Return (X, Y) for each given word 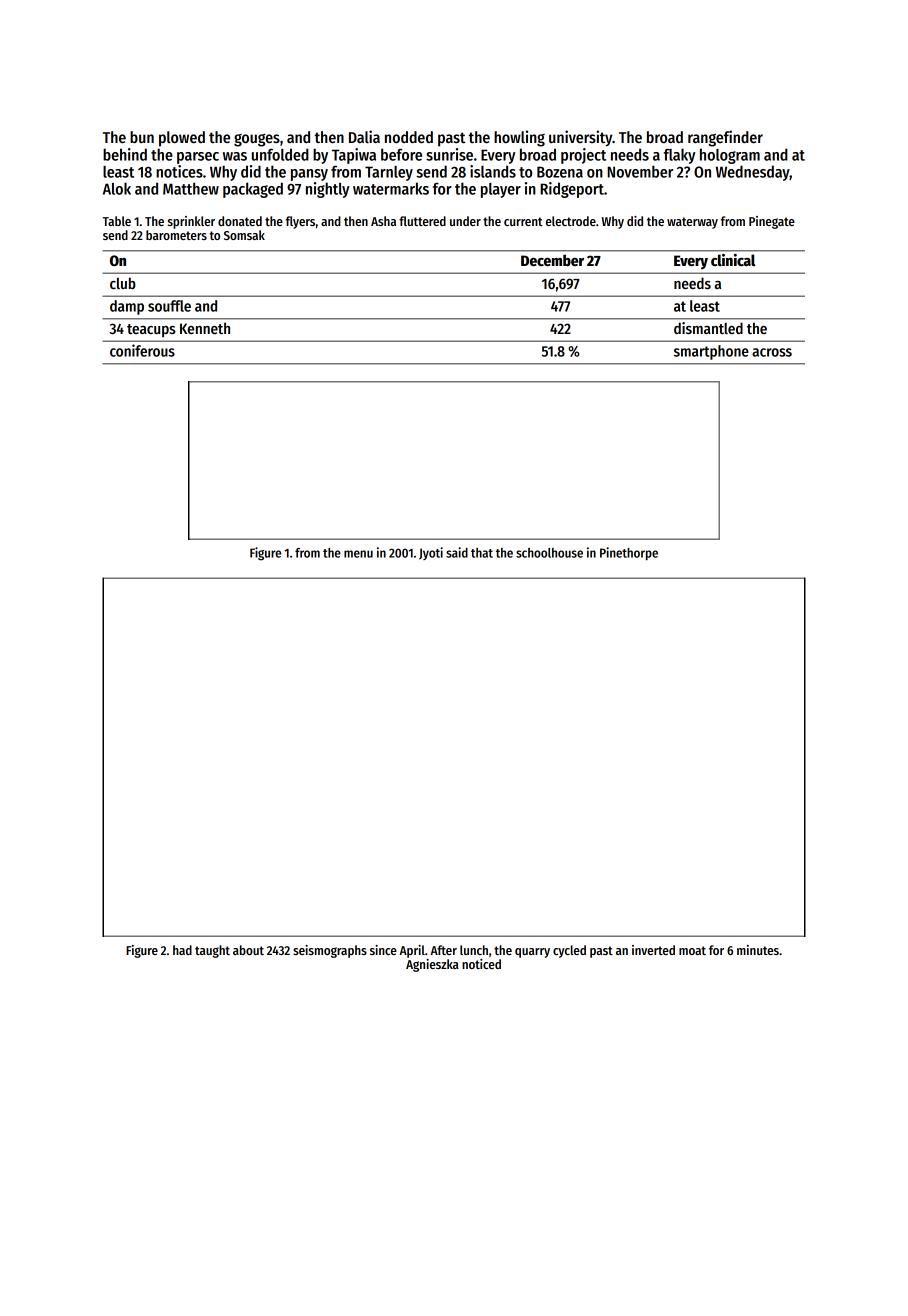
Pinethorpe (629, 554)
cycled (569, 951)
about (248, 950)
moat (692, 950)
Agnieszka (432, 965)
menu (358, 554)
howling (519, 138)
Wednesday (753, 173)
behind (125, 154)
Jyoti (431, 553)
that (482, 553)
